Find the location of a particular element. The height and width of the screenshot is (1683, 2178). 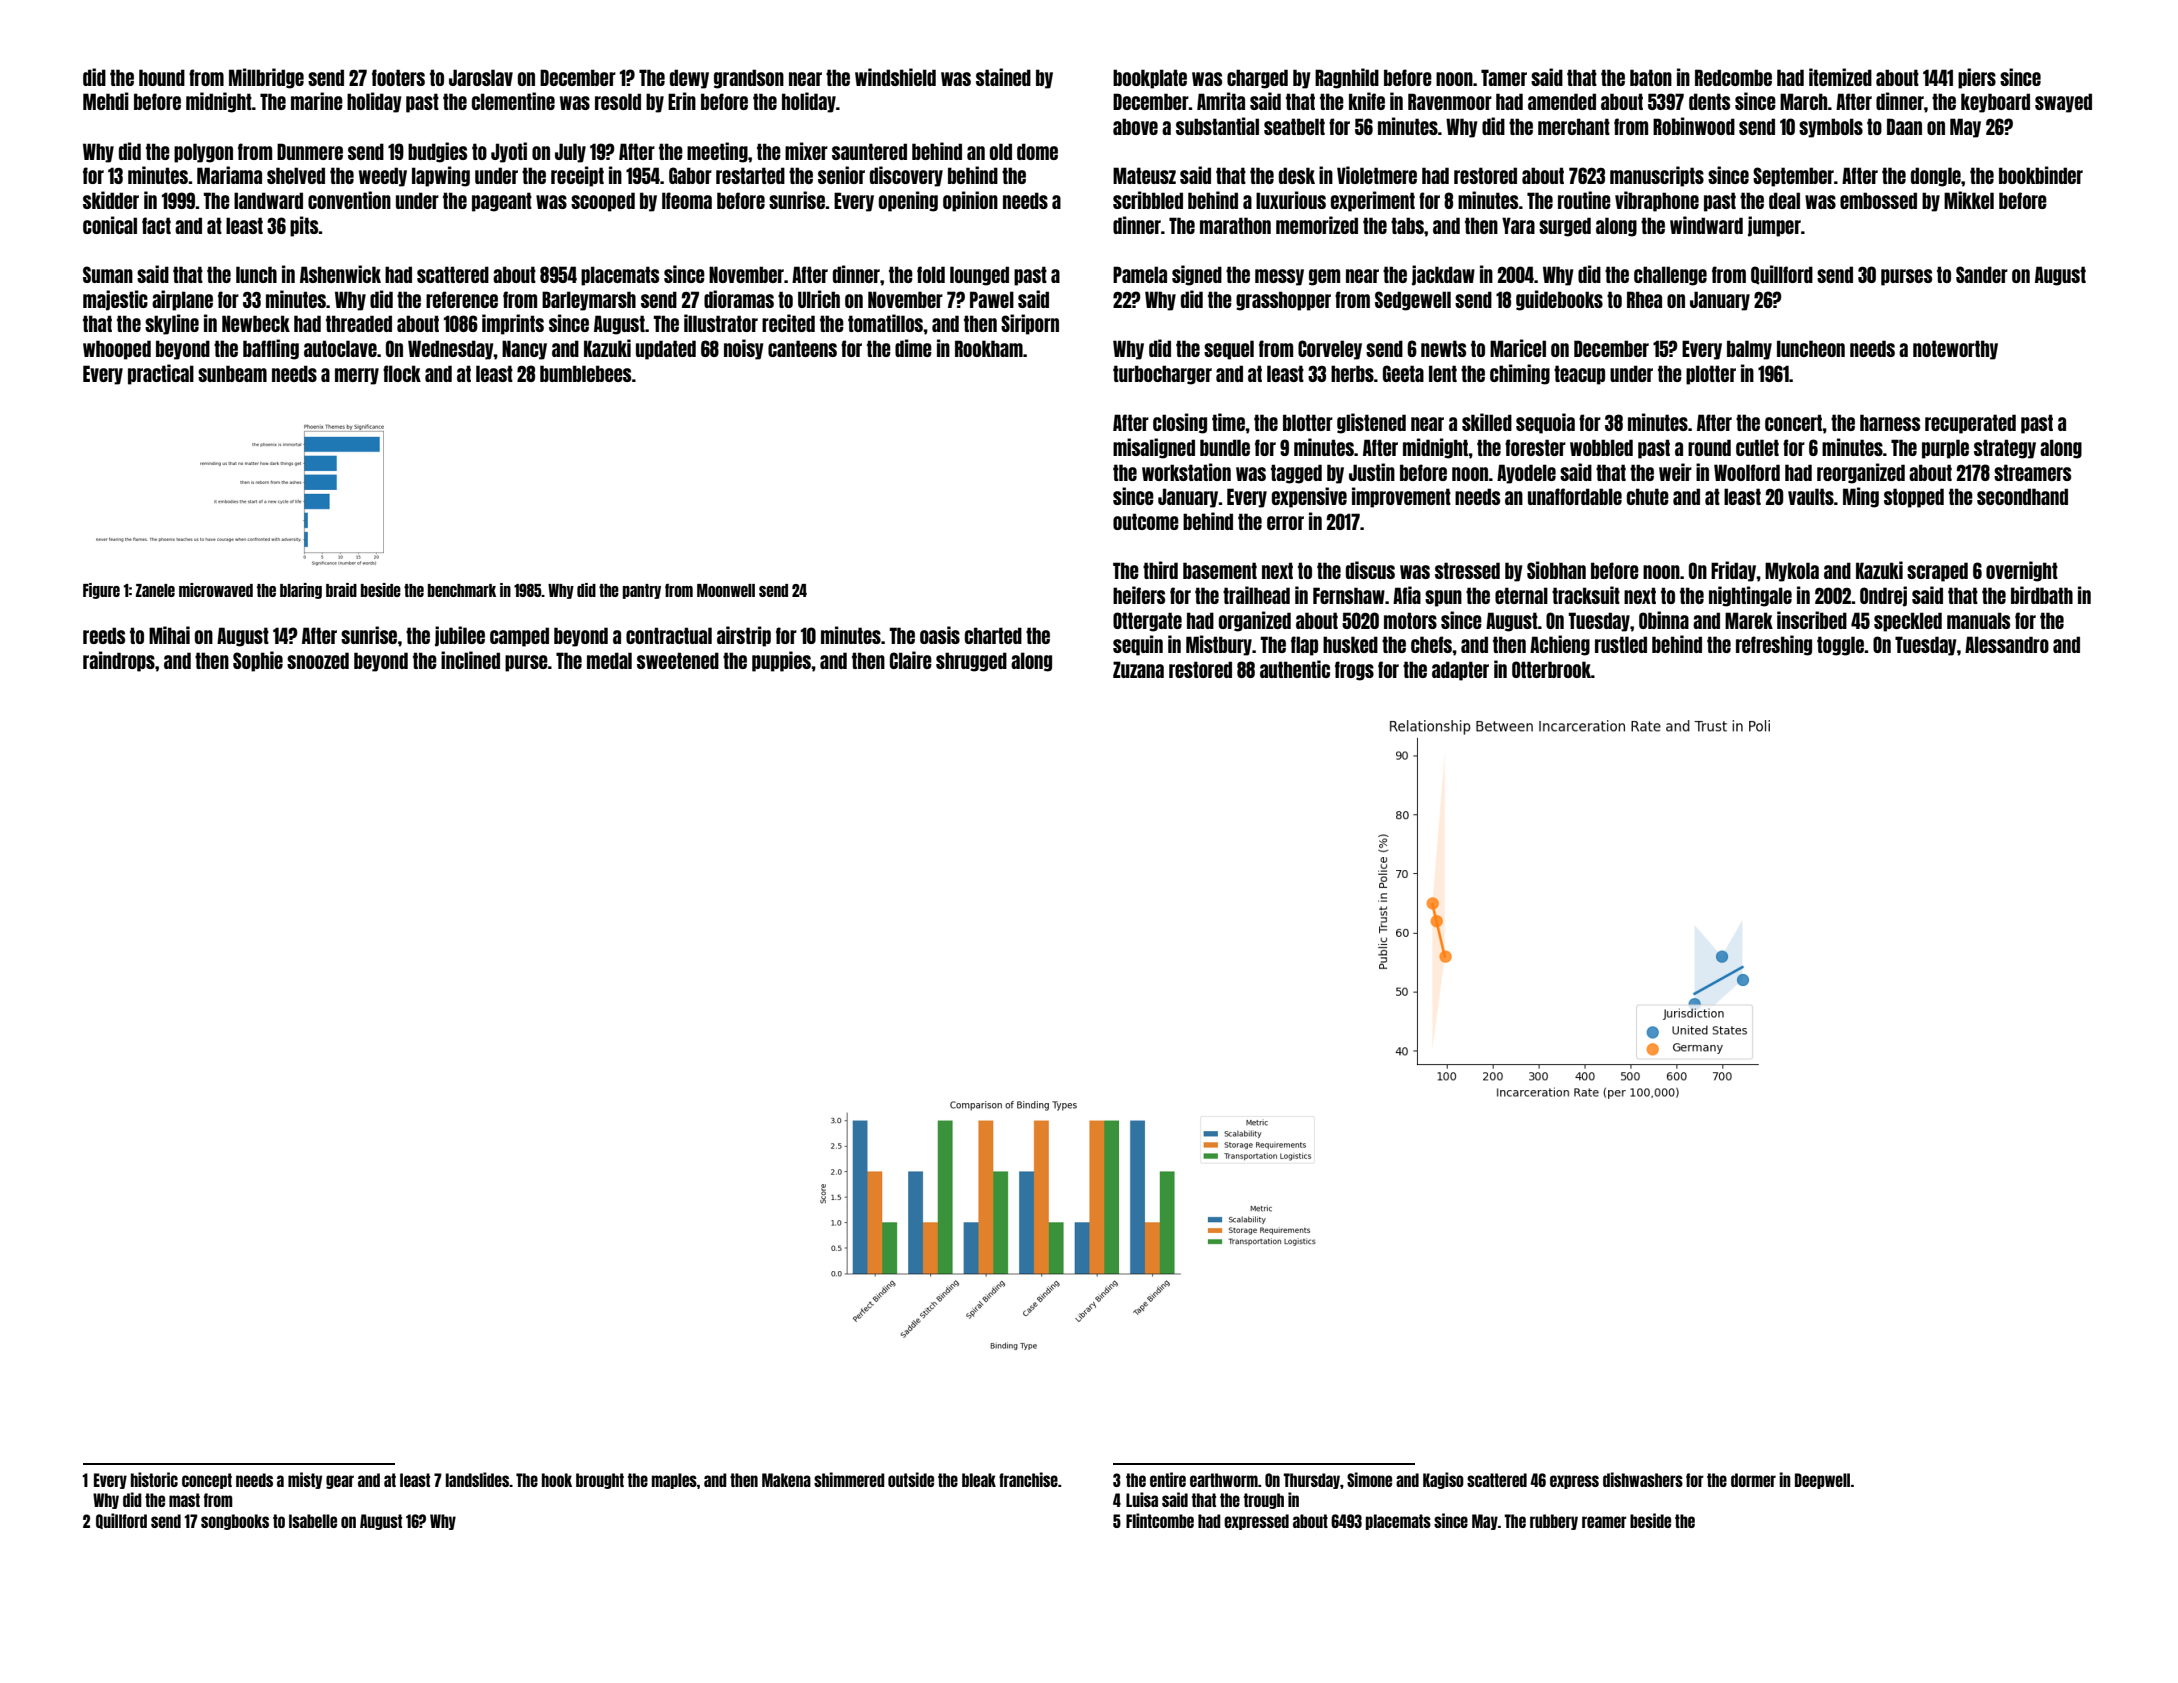

raindrops is located at coordinates (119, 661).
